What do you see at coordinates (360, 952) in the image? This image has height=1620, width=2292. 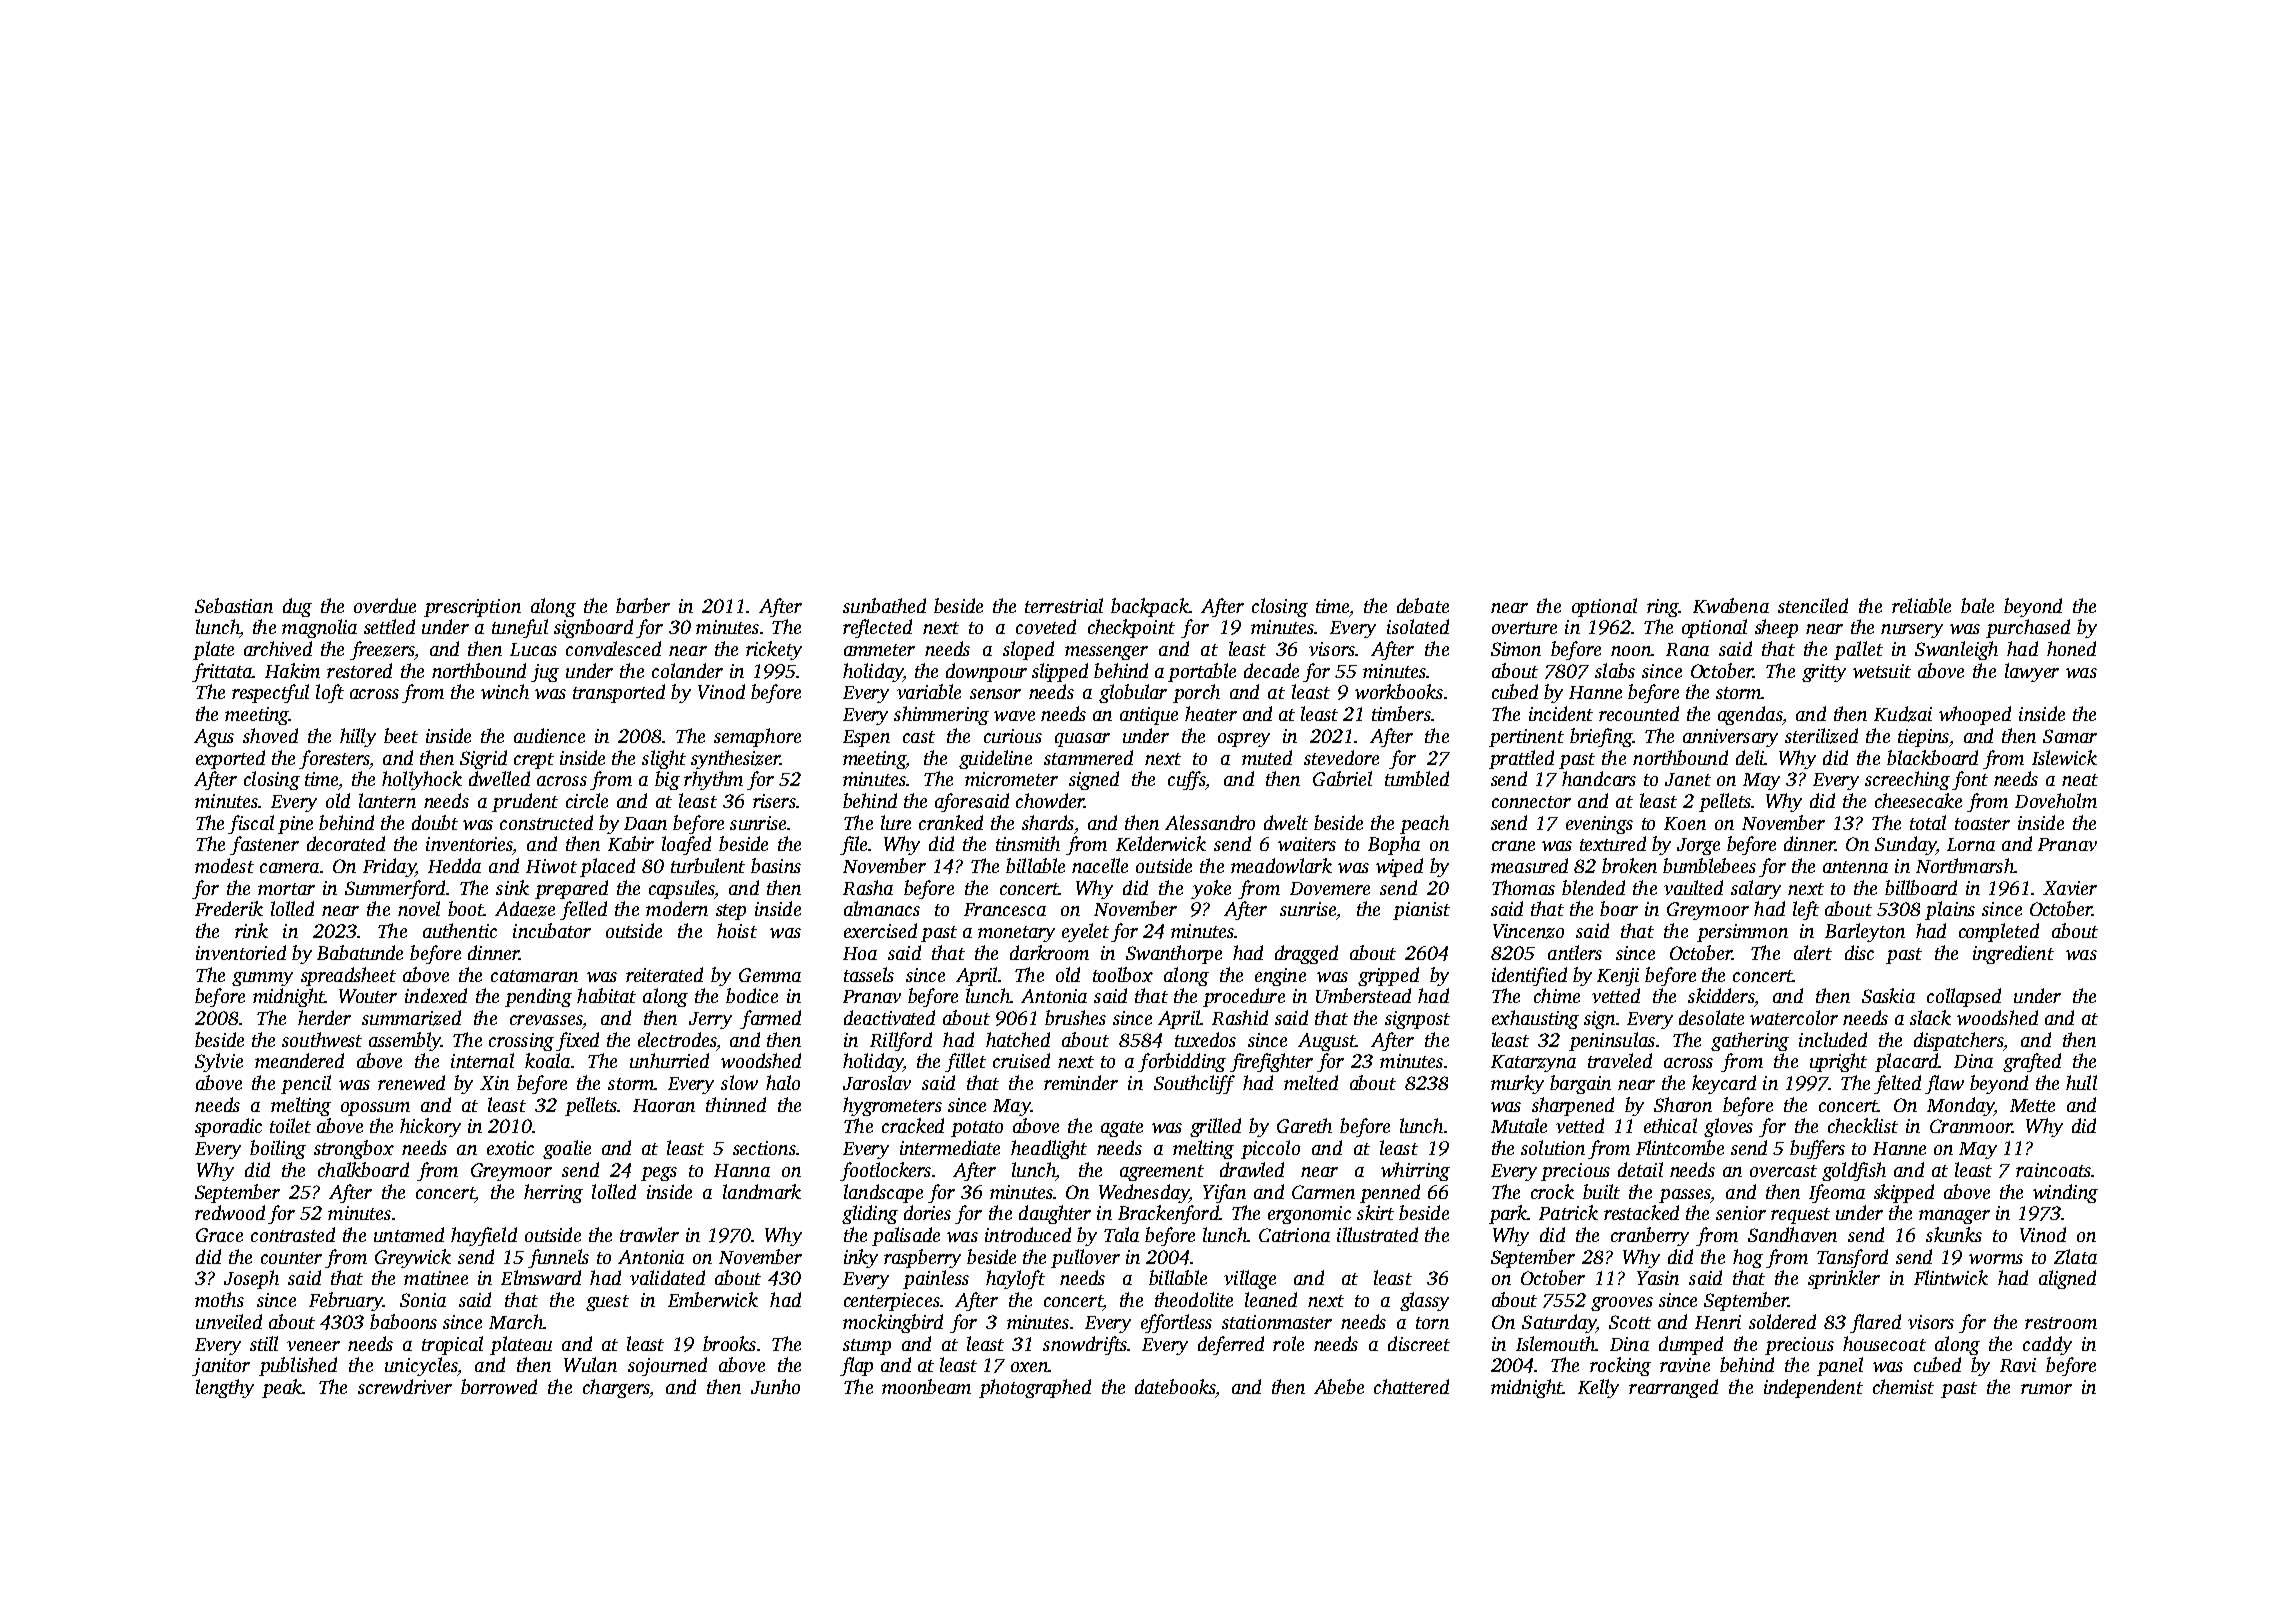 I see `Babatunde` at bounding box center [360, 952].
